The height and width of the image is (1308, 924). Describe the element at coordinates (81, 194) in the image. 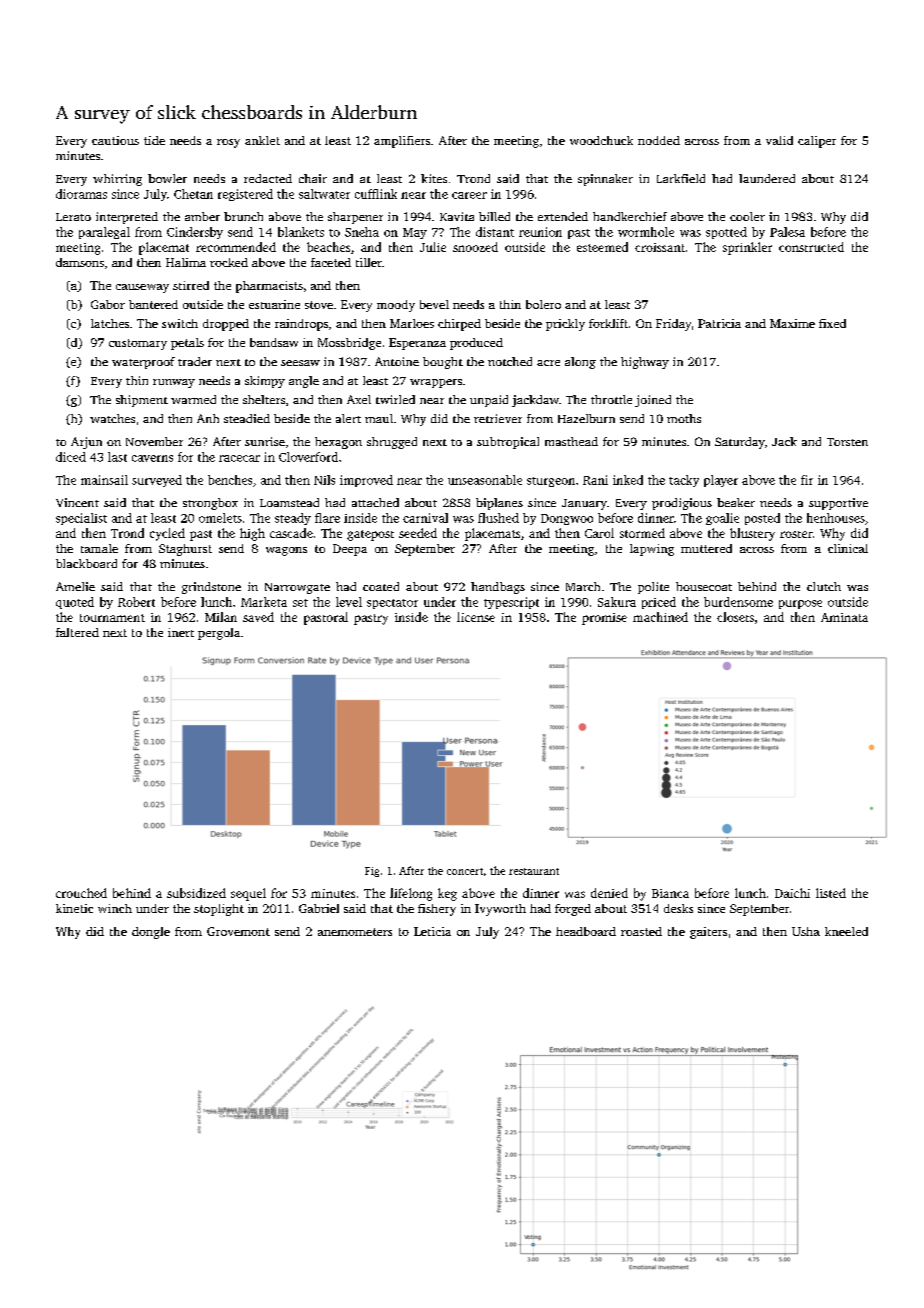

I see `dioramas` at that location.
